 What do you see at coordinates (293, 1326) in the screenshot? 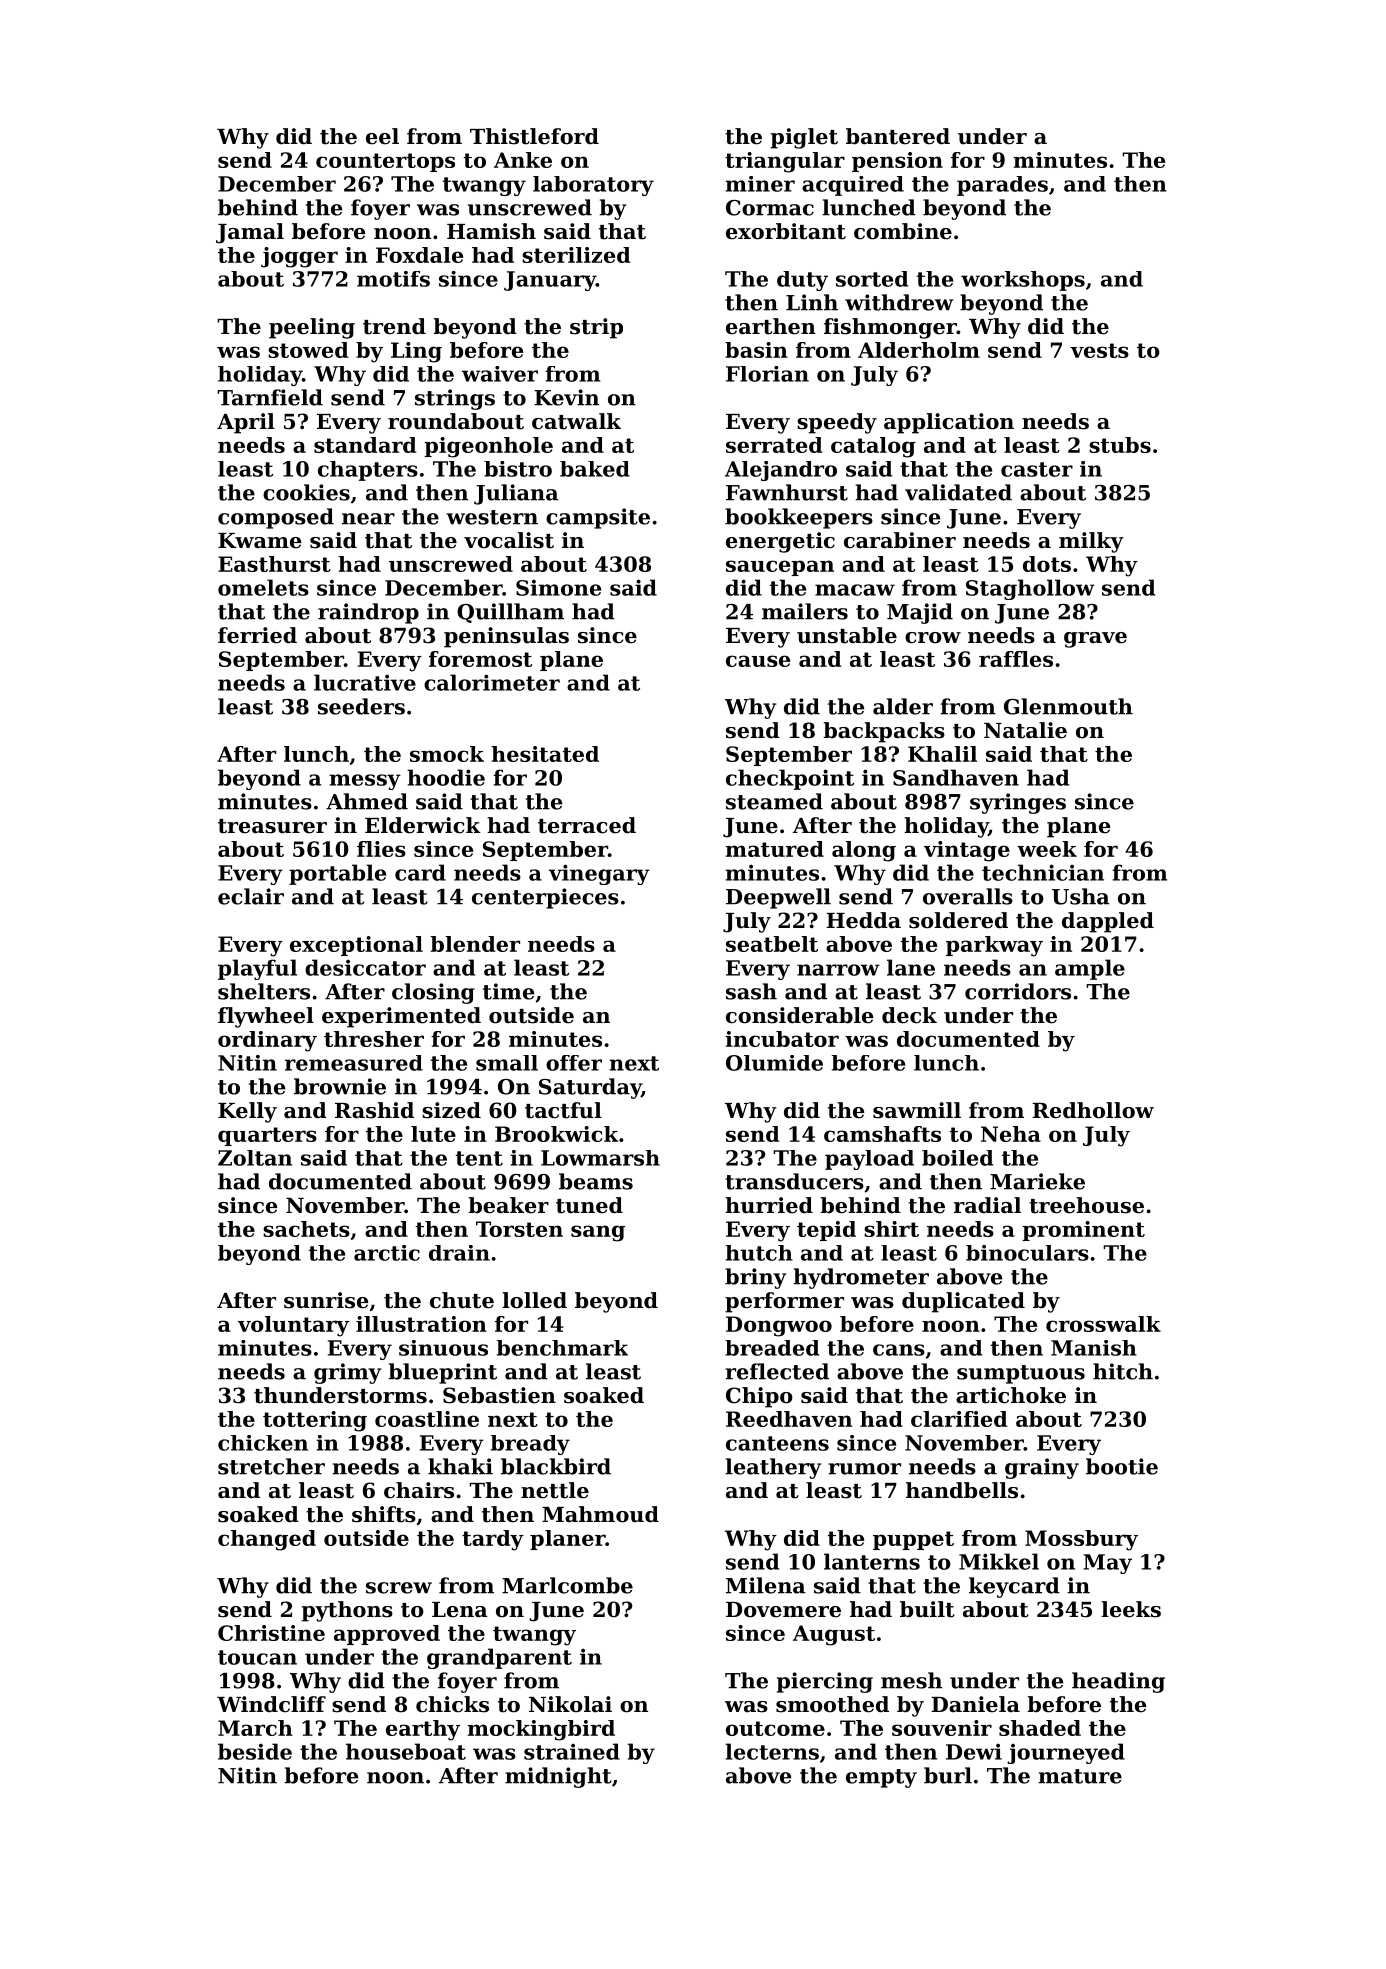
I see `voluntary` at bounding box center [293, 1326].
